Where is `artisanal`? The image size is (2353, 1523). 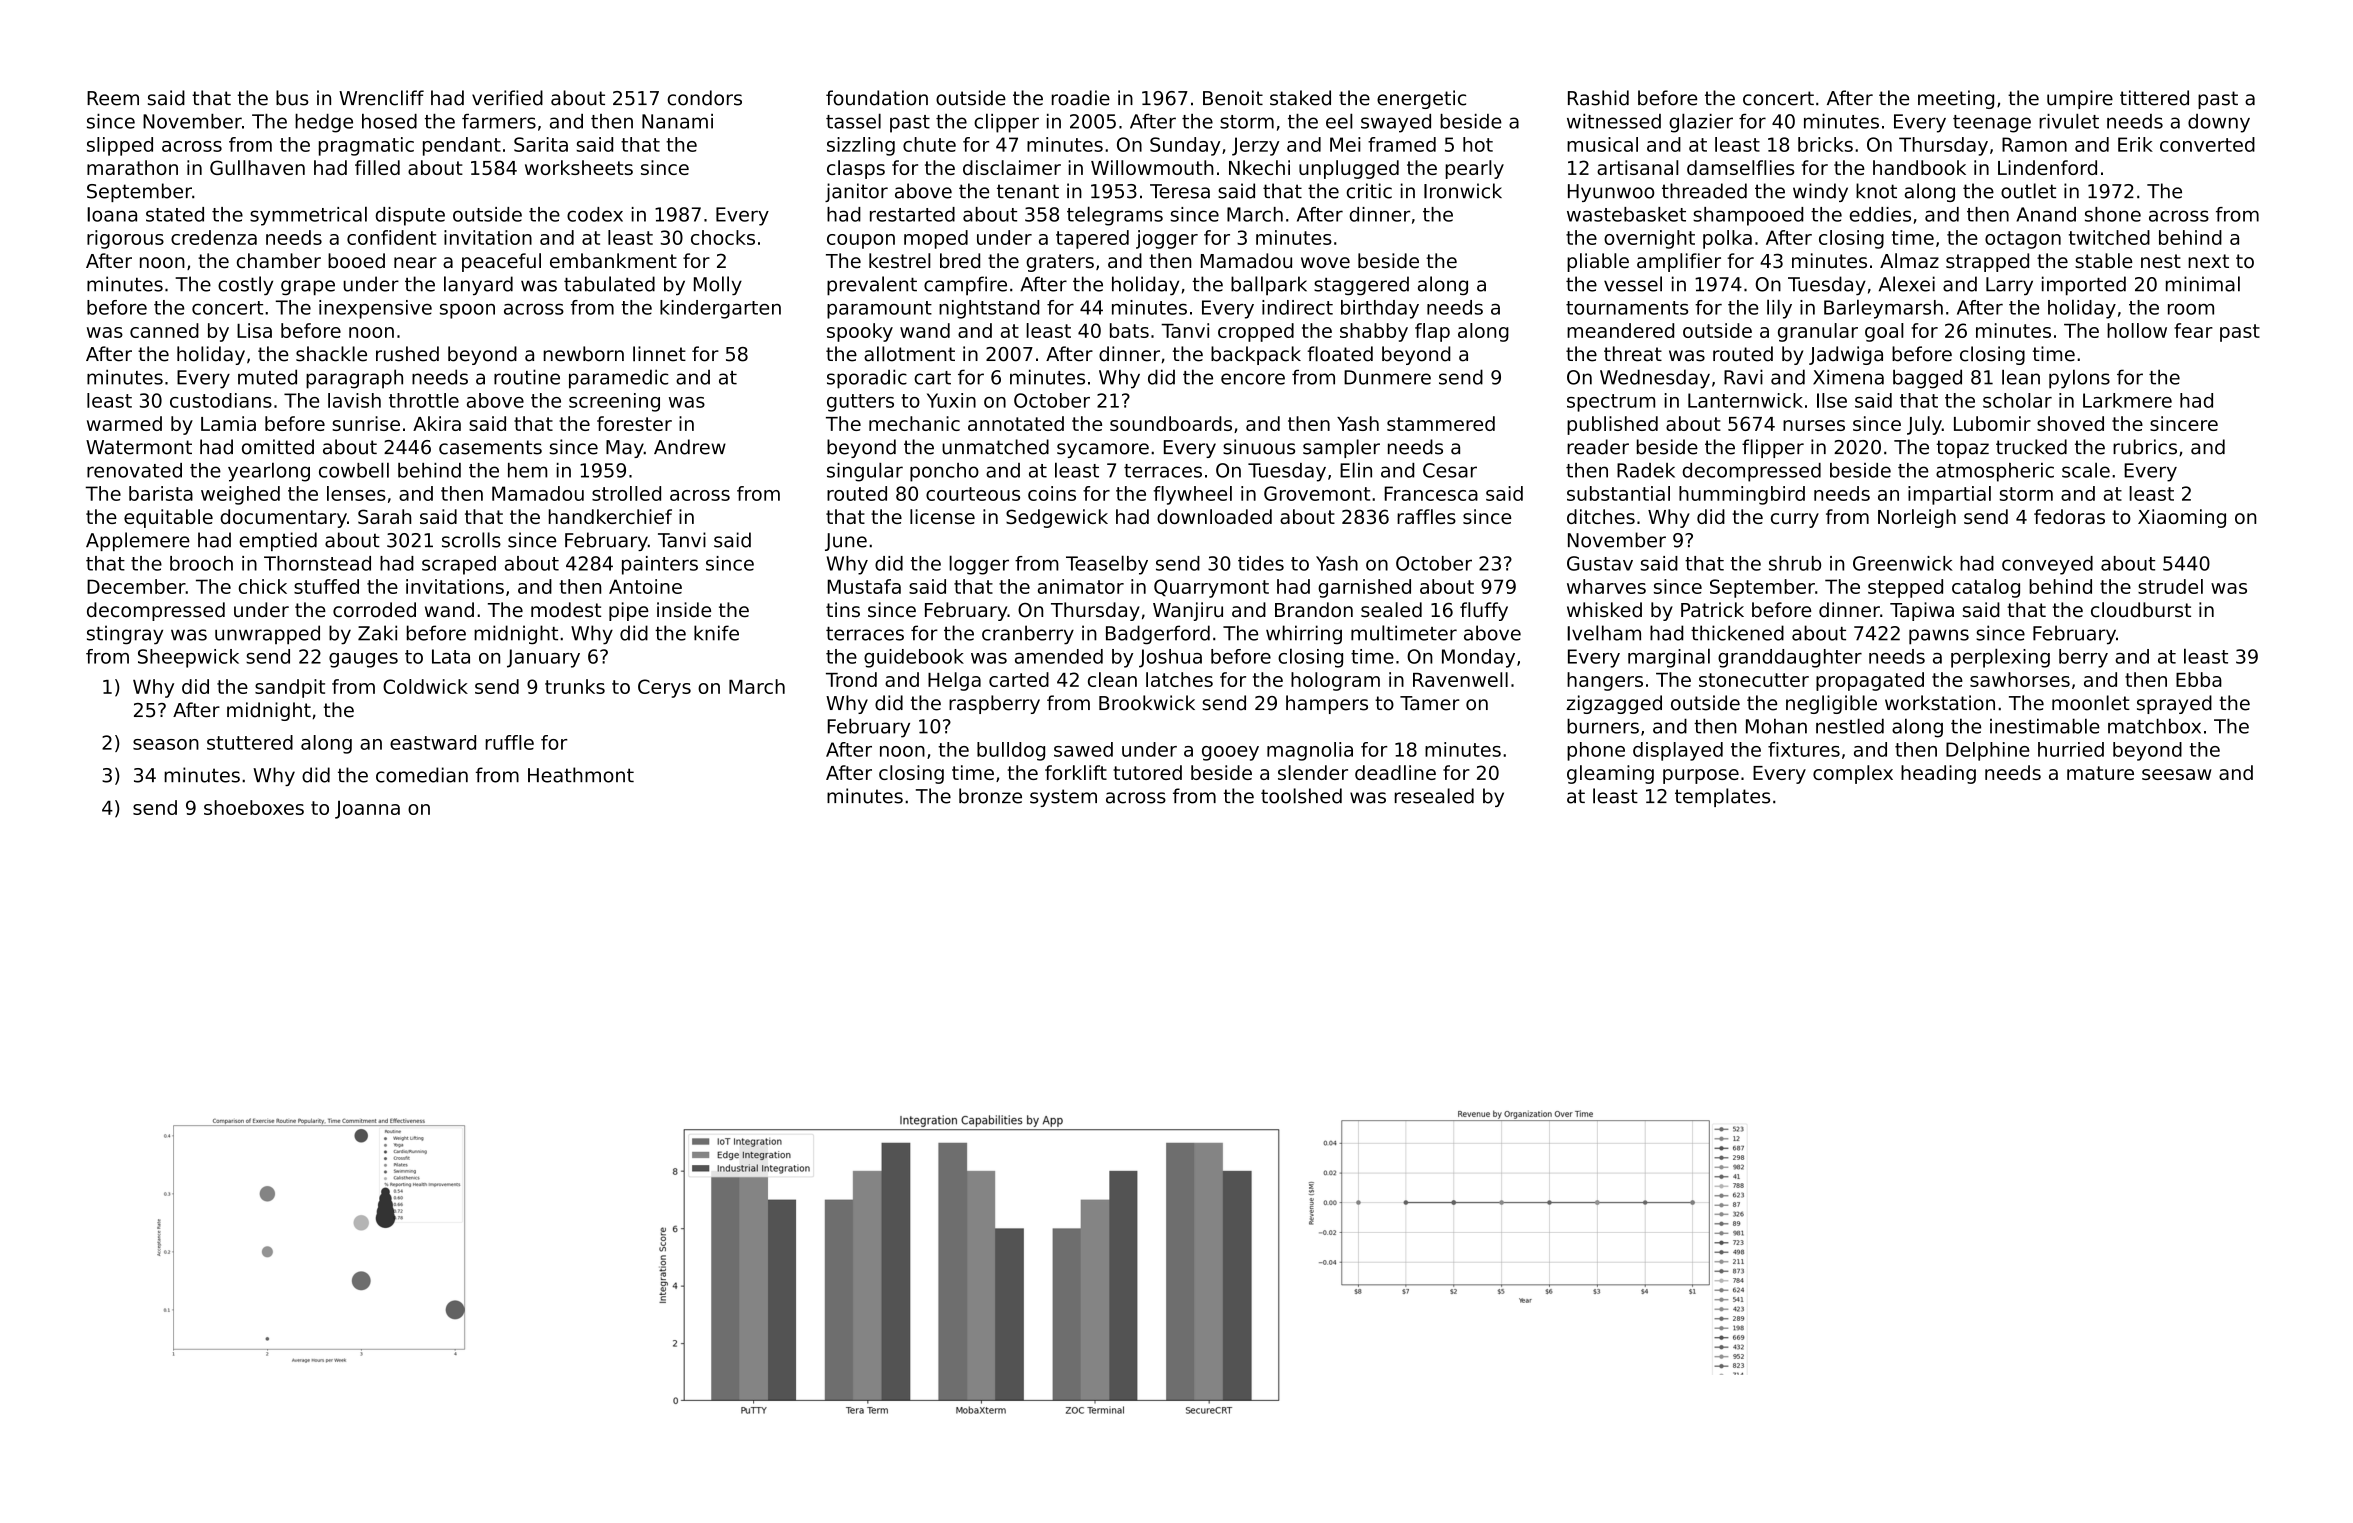
artisanal is located at coordinates (1638, 167).
